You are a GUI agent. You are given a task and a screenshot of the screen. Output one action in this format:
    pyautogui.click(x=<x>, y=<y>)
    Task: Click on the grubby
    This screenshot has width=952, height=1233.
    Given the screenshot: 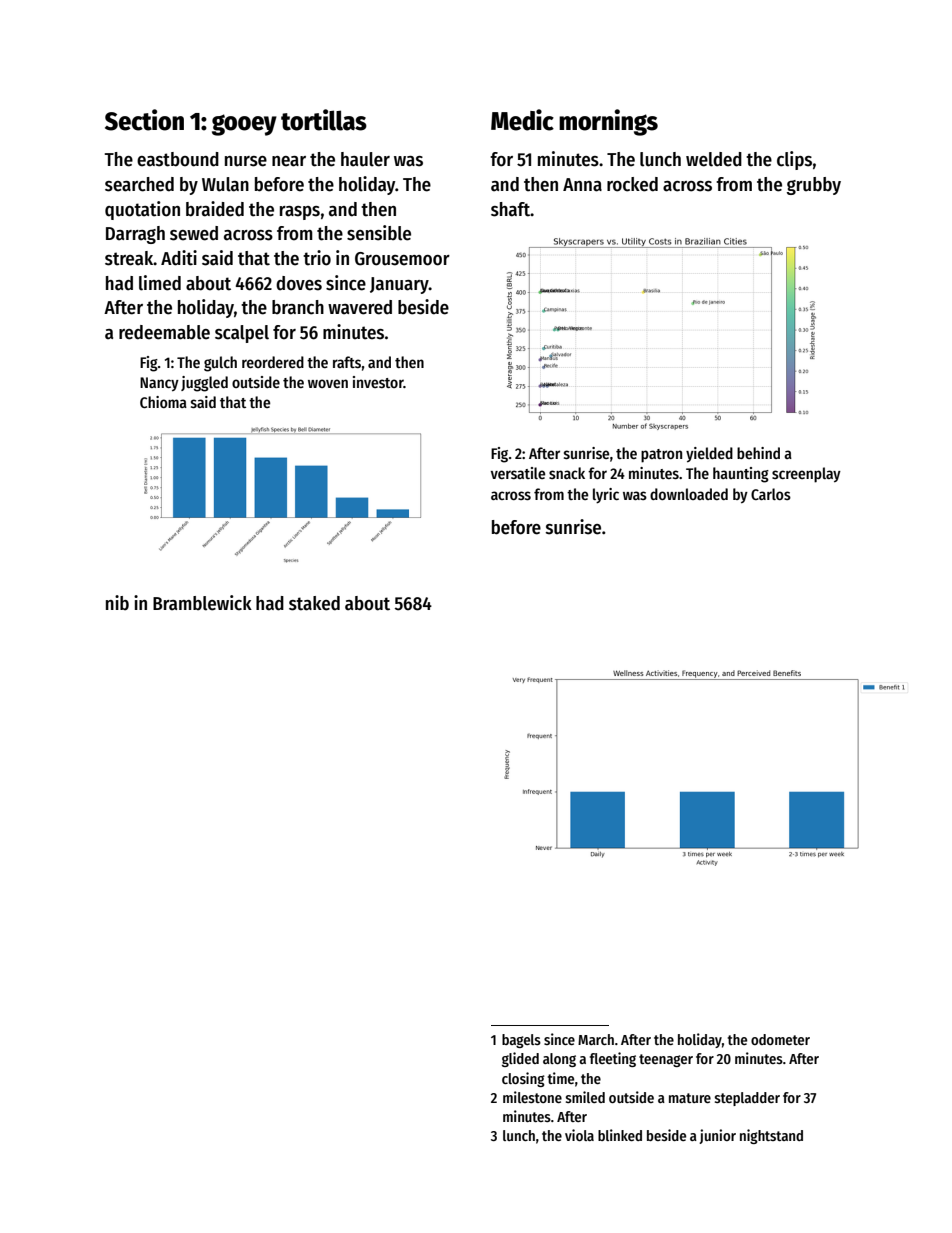 What is the action you would take?
    pyautogui.click(x=814, y=186)
